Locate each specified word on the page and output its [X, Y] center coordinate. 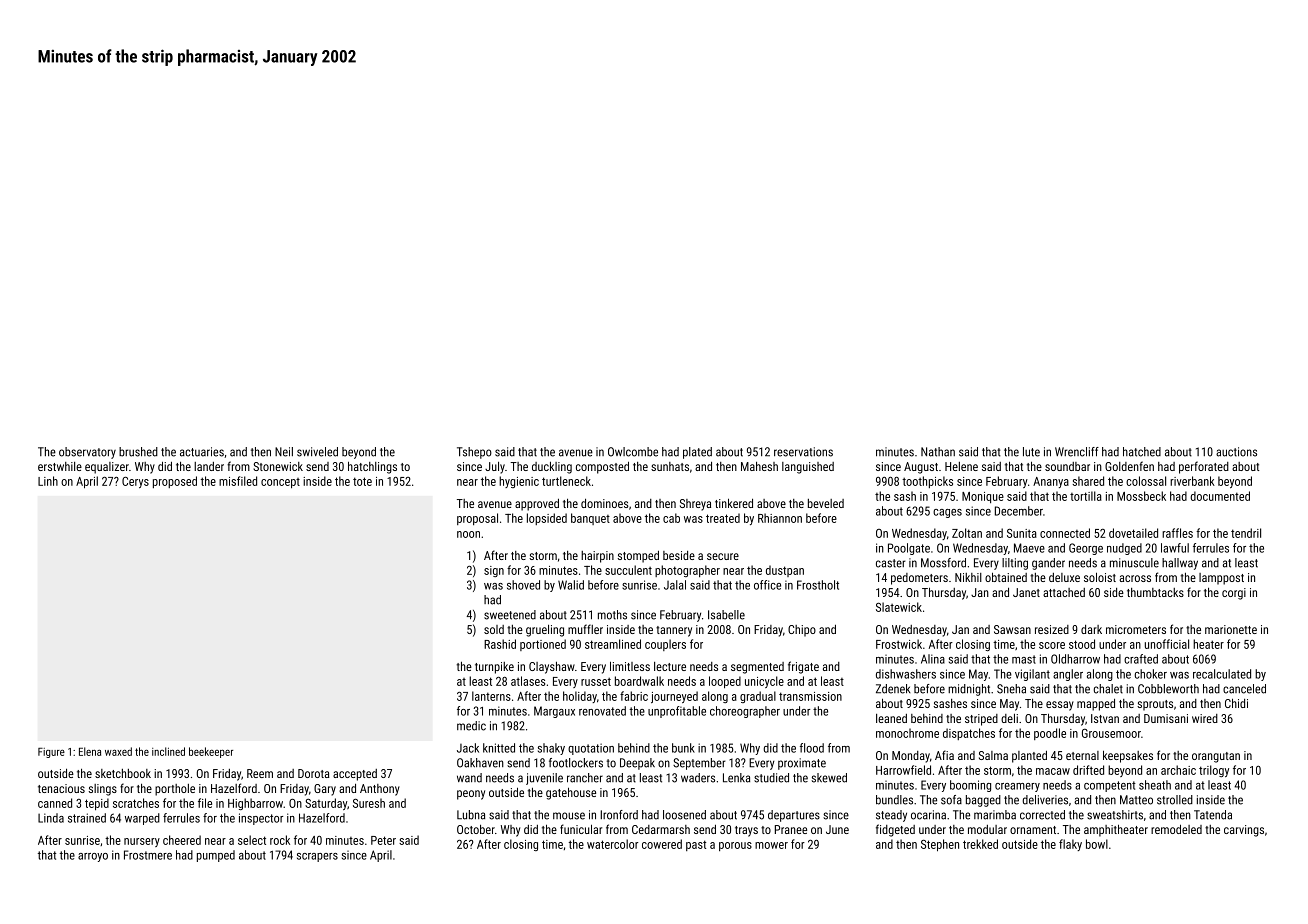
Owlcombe [633, 452]
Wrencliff [1077, 452]
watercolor [612, 844]
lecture [670, 666]
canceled [1244, 689]
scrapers [317, 857]
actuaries [202, 452]
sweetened [510, 615]
